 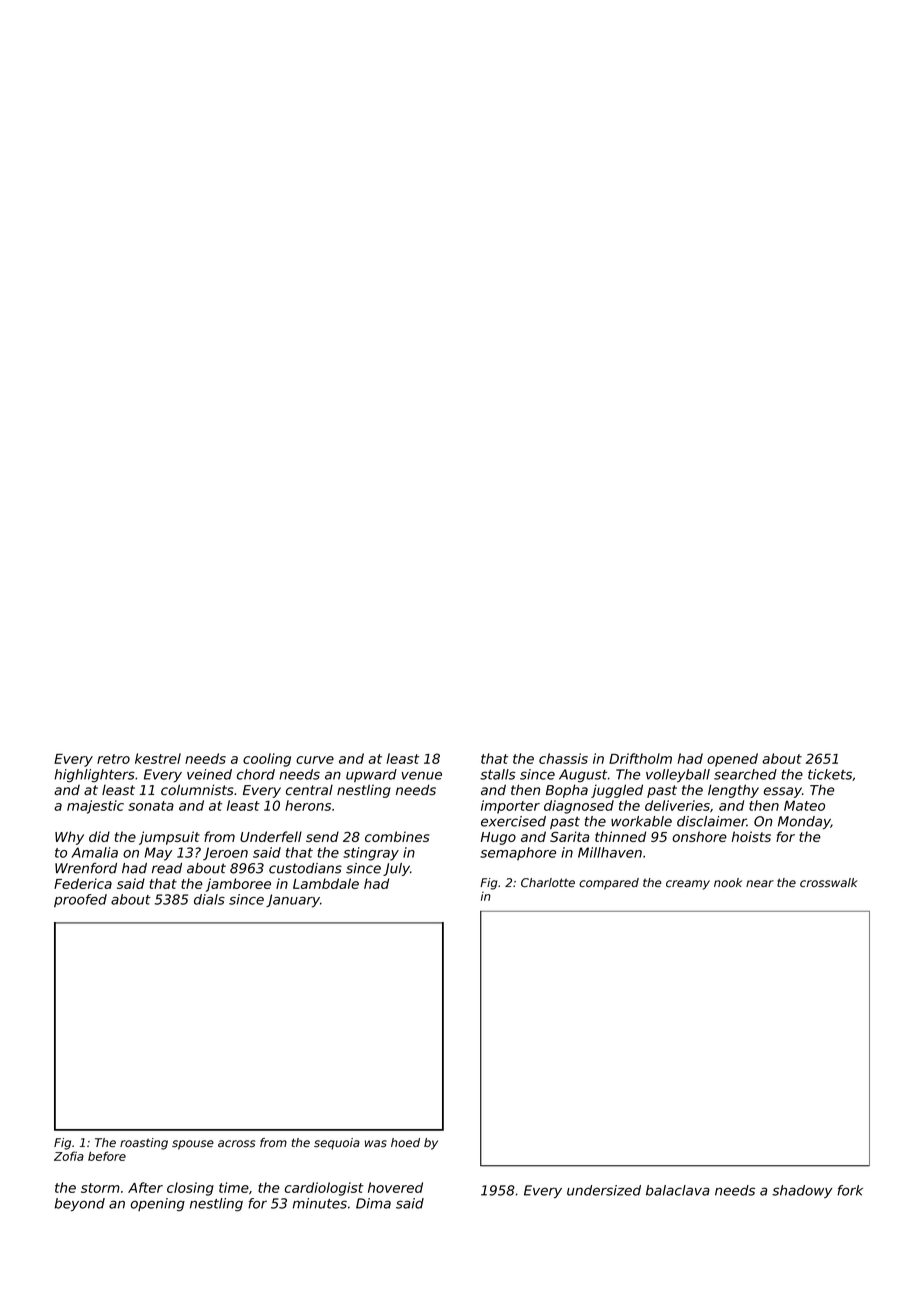 I want to click on sequoia, so click(x=337, y=1144).
